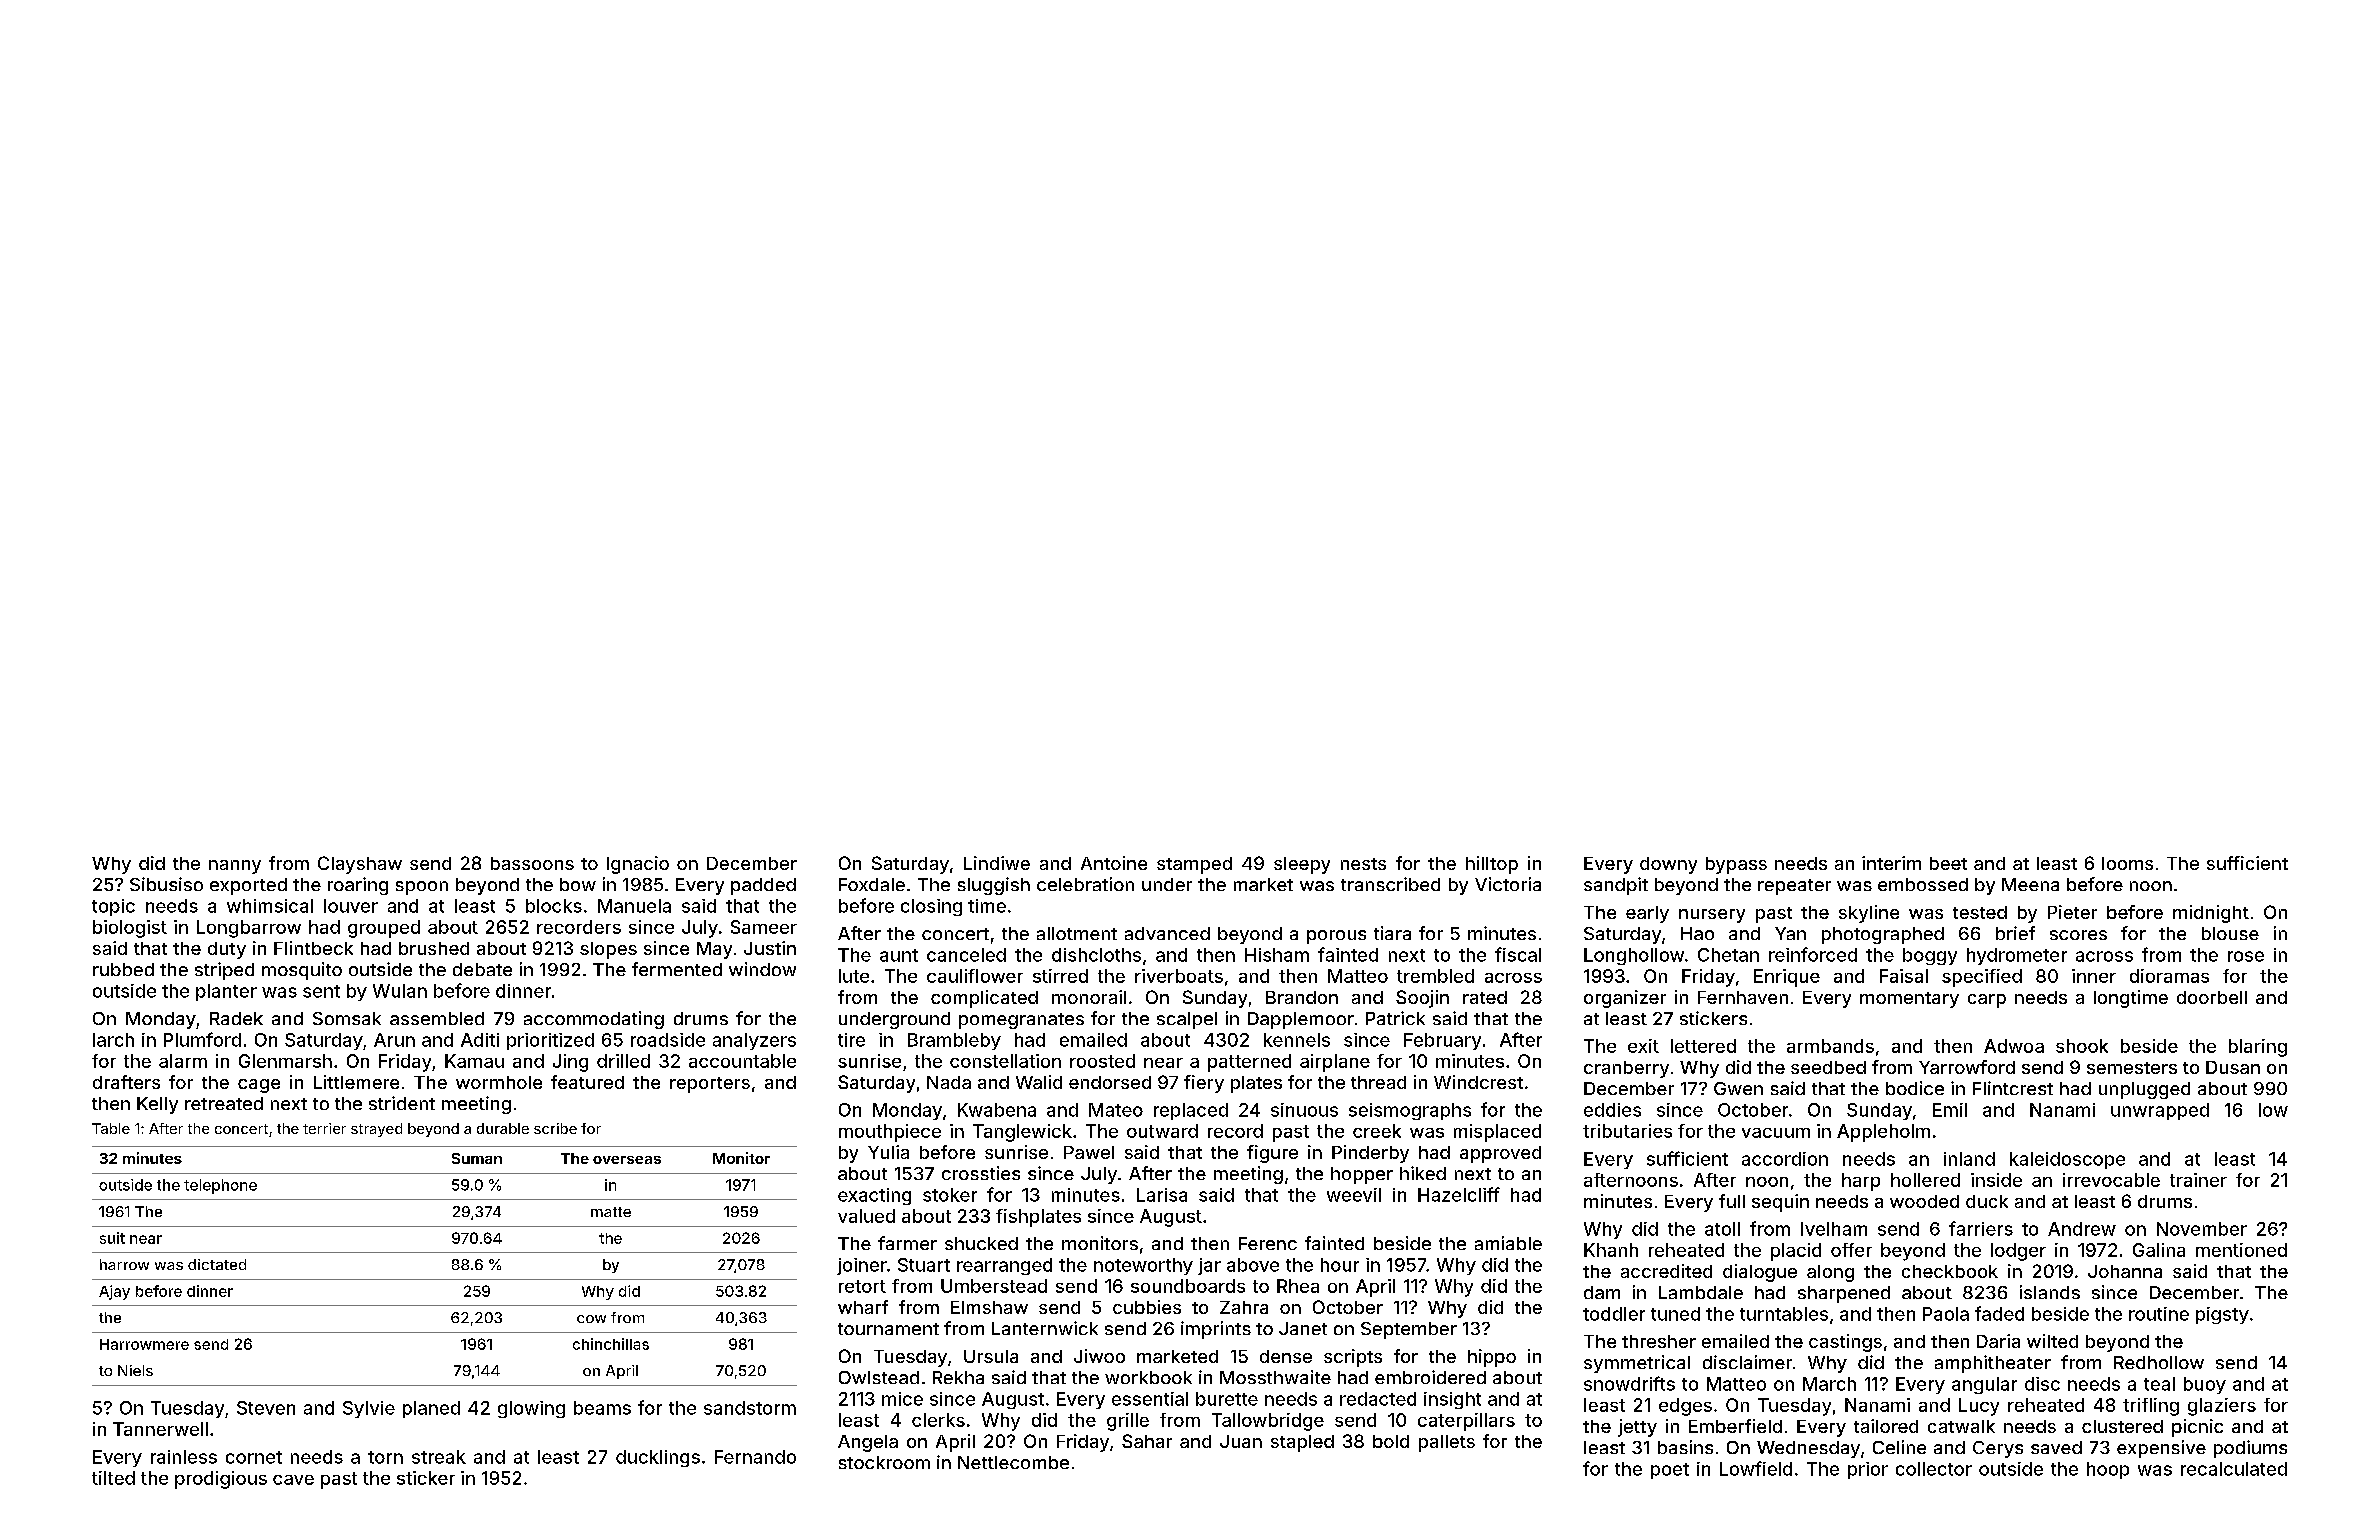  I want to click on Lambdale, so click(1701, 1292).
